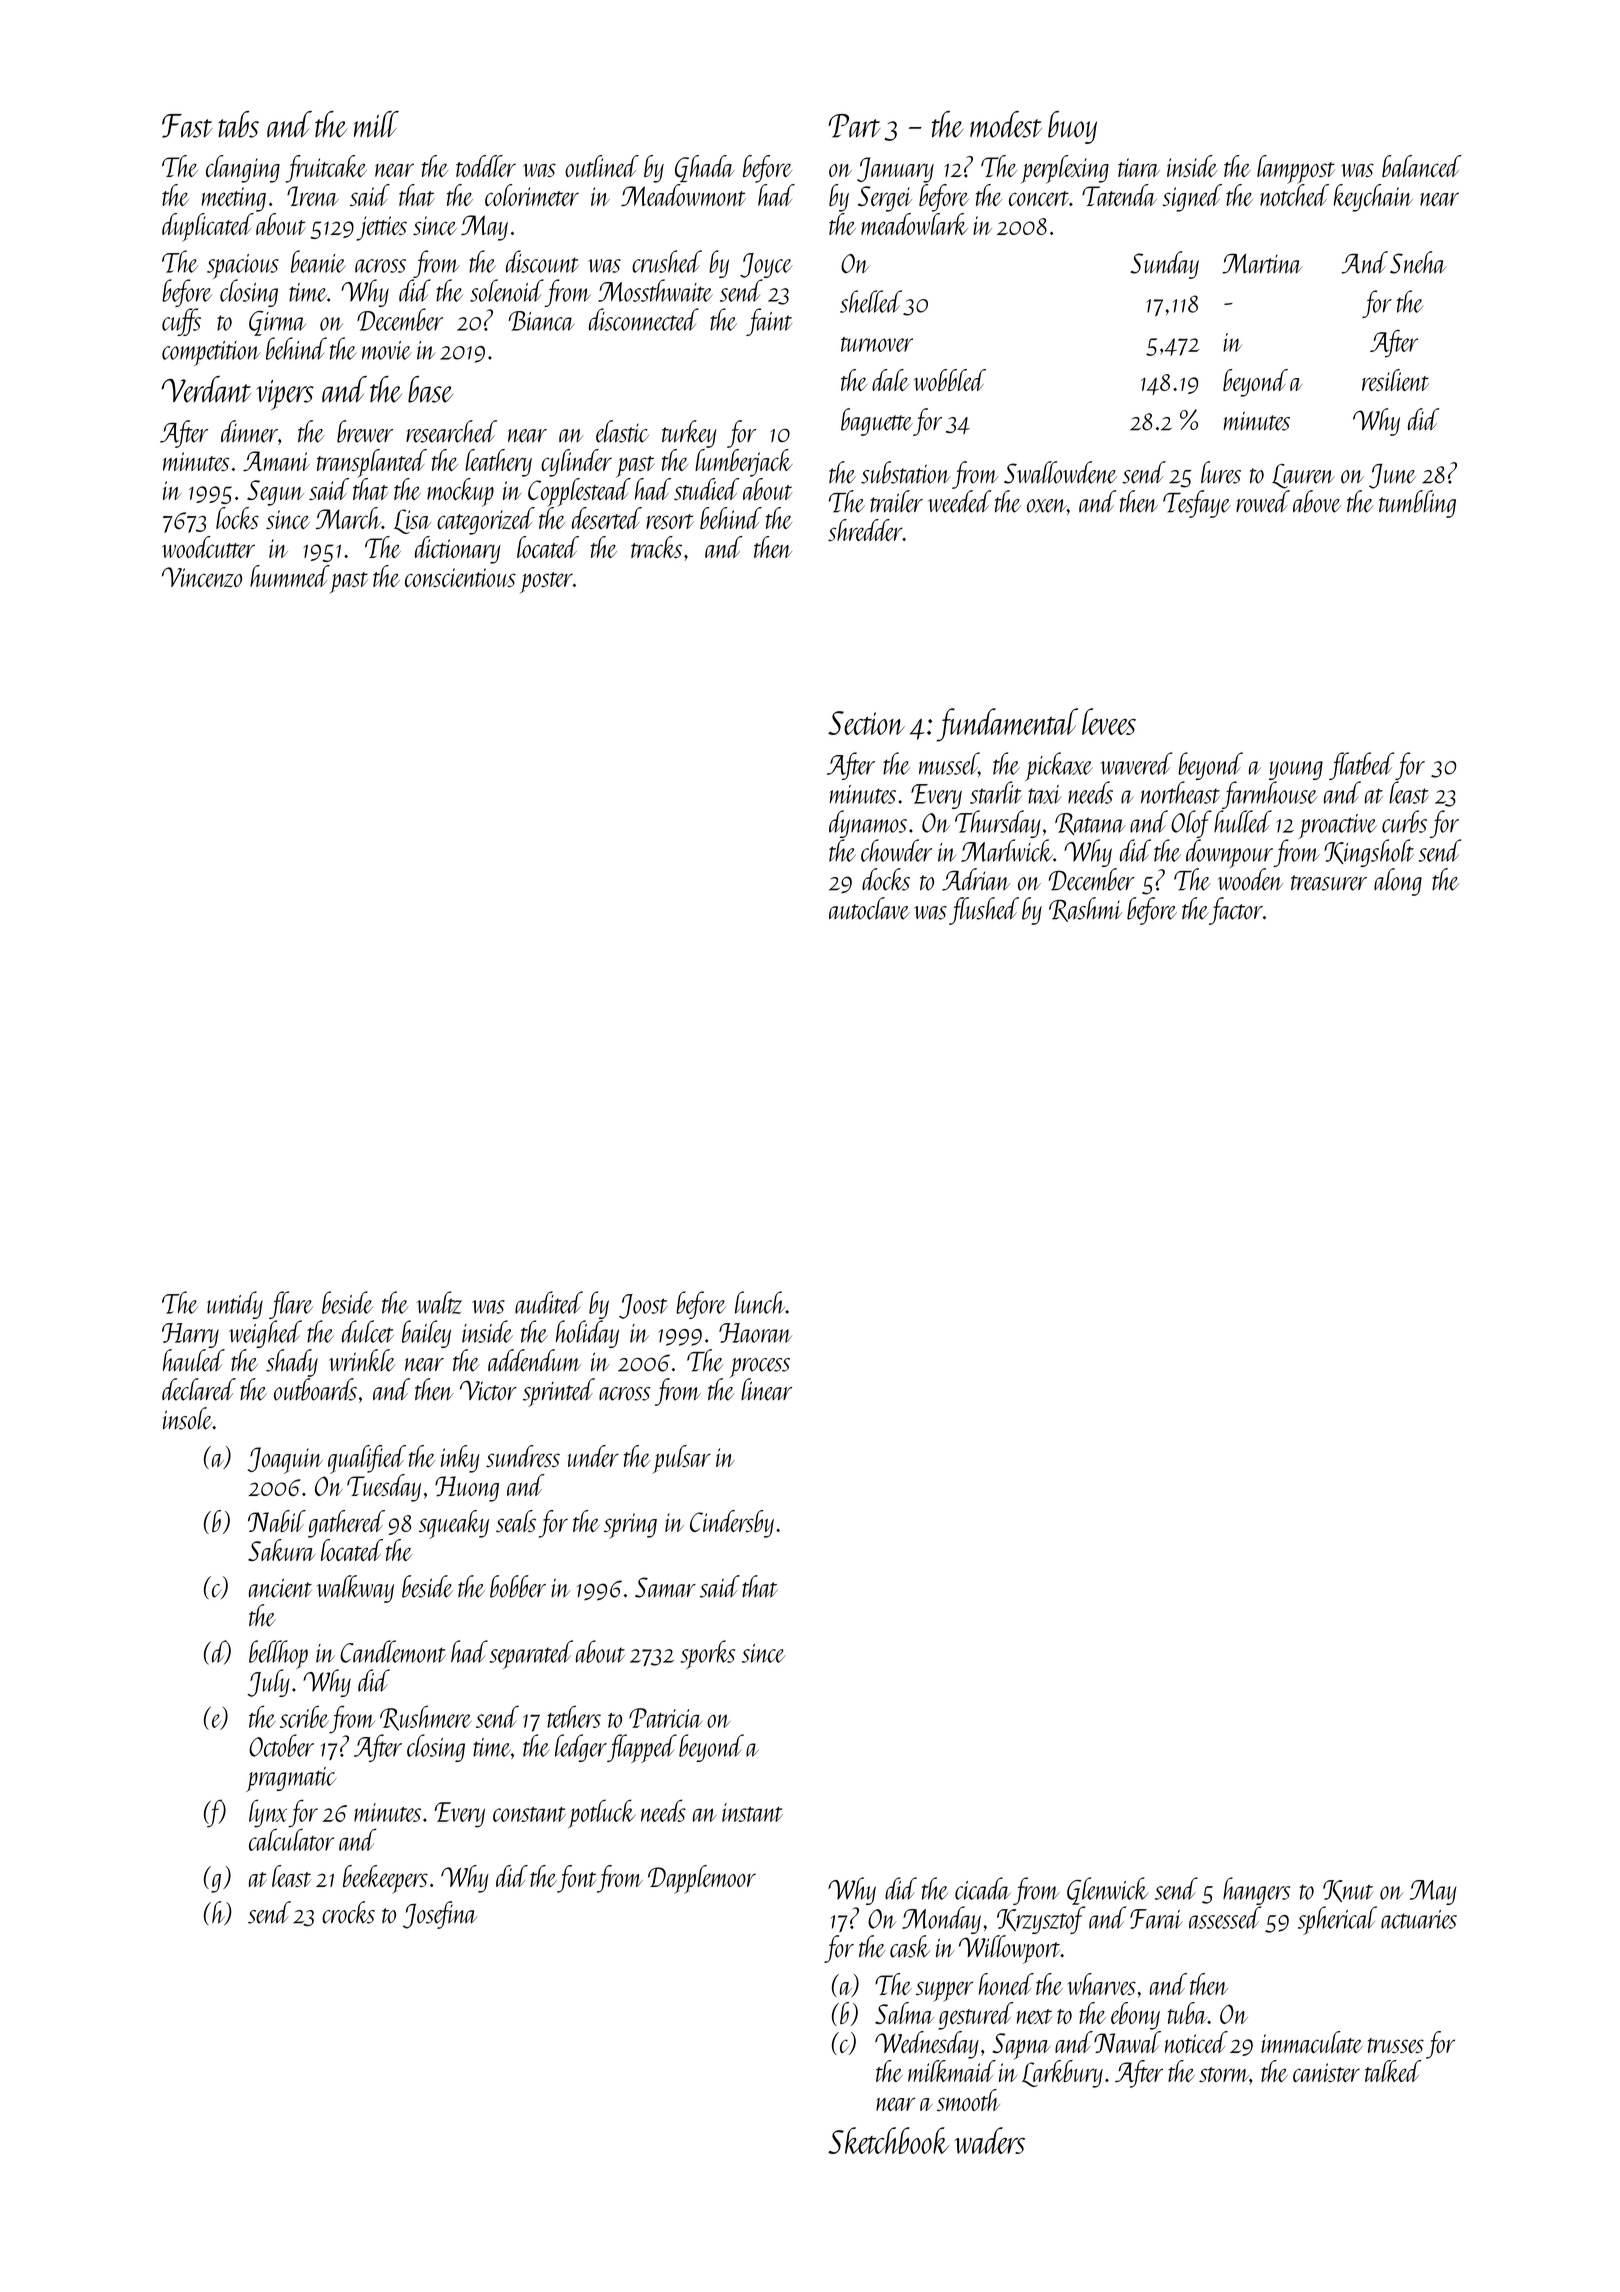 This screenshot has width=1620, height=2292. Describe the element at coordinates (235, 1305) in the screenshot. I see `untidy` at that location.
